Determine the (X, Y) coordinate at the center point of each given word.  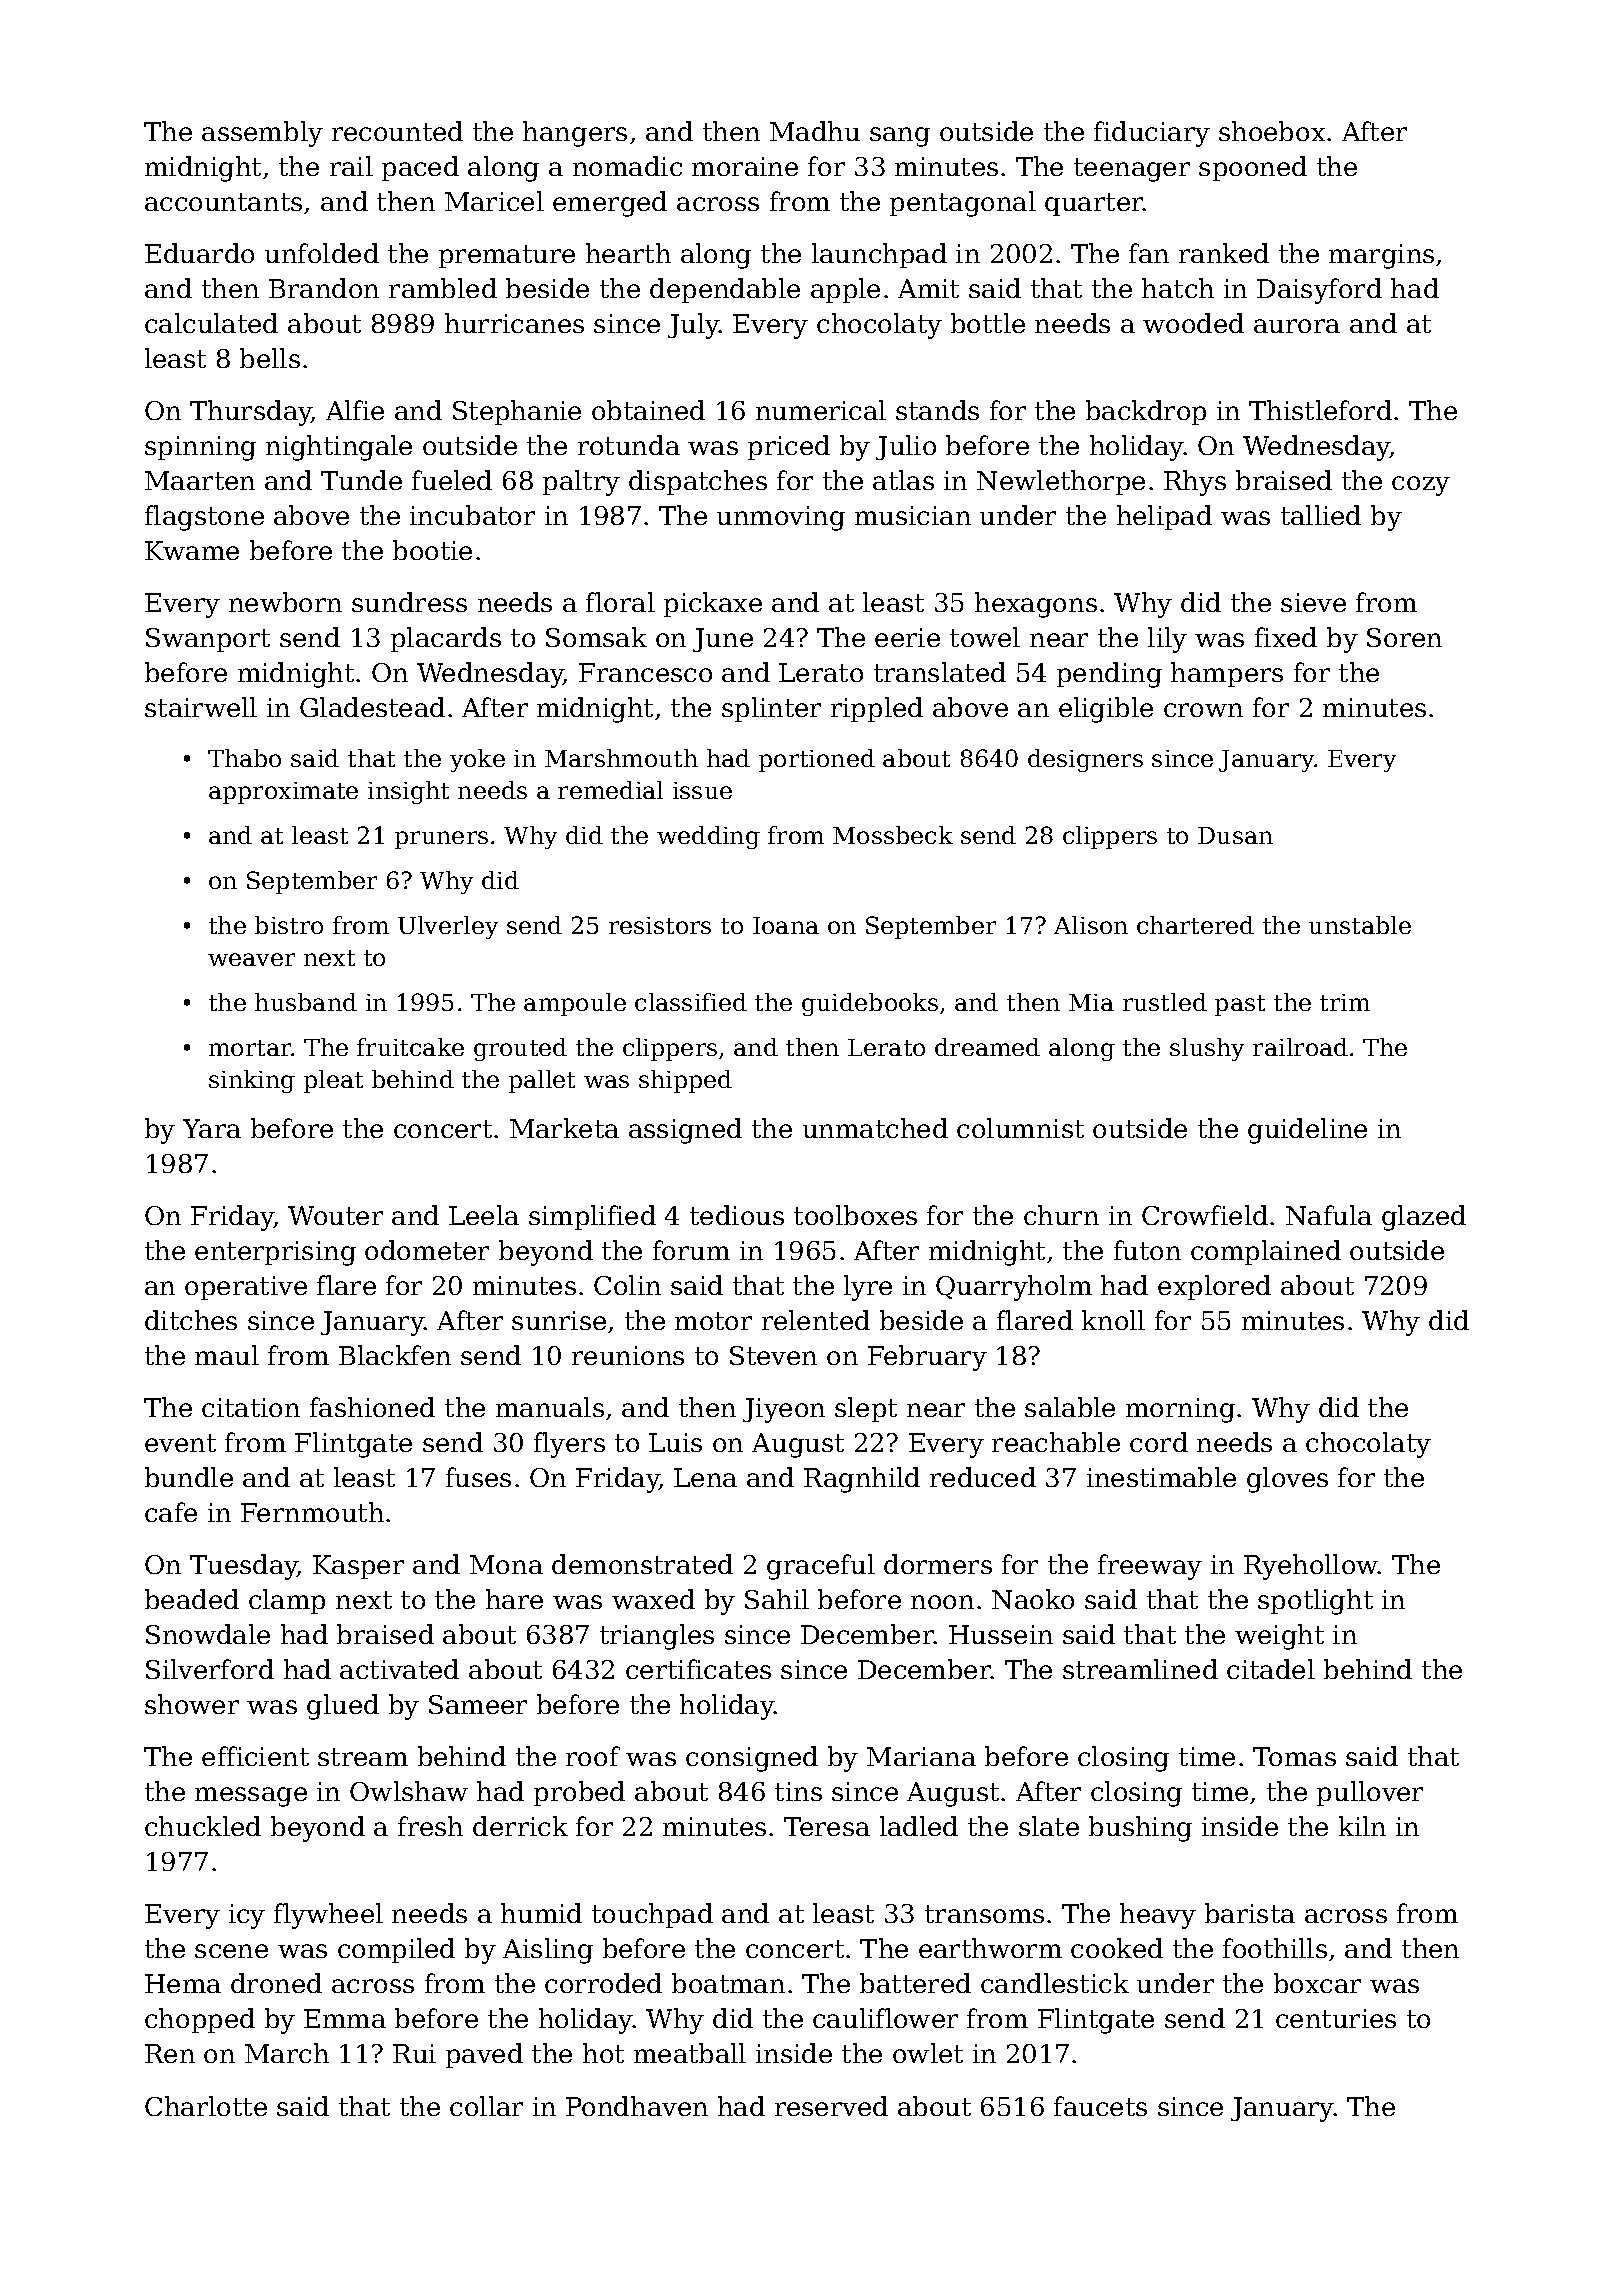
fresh (430, 1826)
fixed (1286, 637)
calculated (211, 323)
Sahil (777, 1599)
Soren (1404, 637)
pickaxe (713, 604)
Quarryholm (1014, 1288)
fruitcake (410, 1047)
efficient (255, 1756)
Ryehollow (1311, 1567)
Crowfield (1205, 1215)
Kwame (192, 550)
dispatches (698, 482)
